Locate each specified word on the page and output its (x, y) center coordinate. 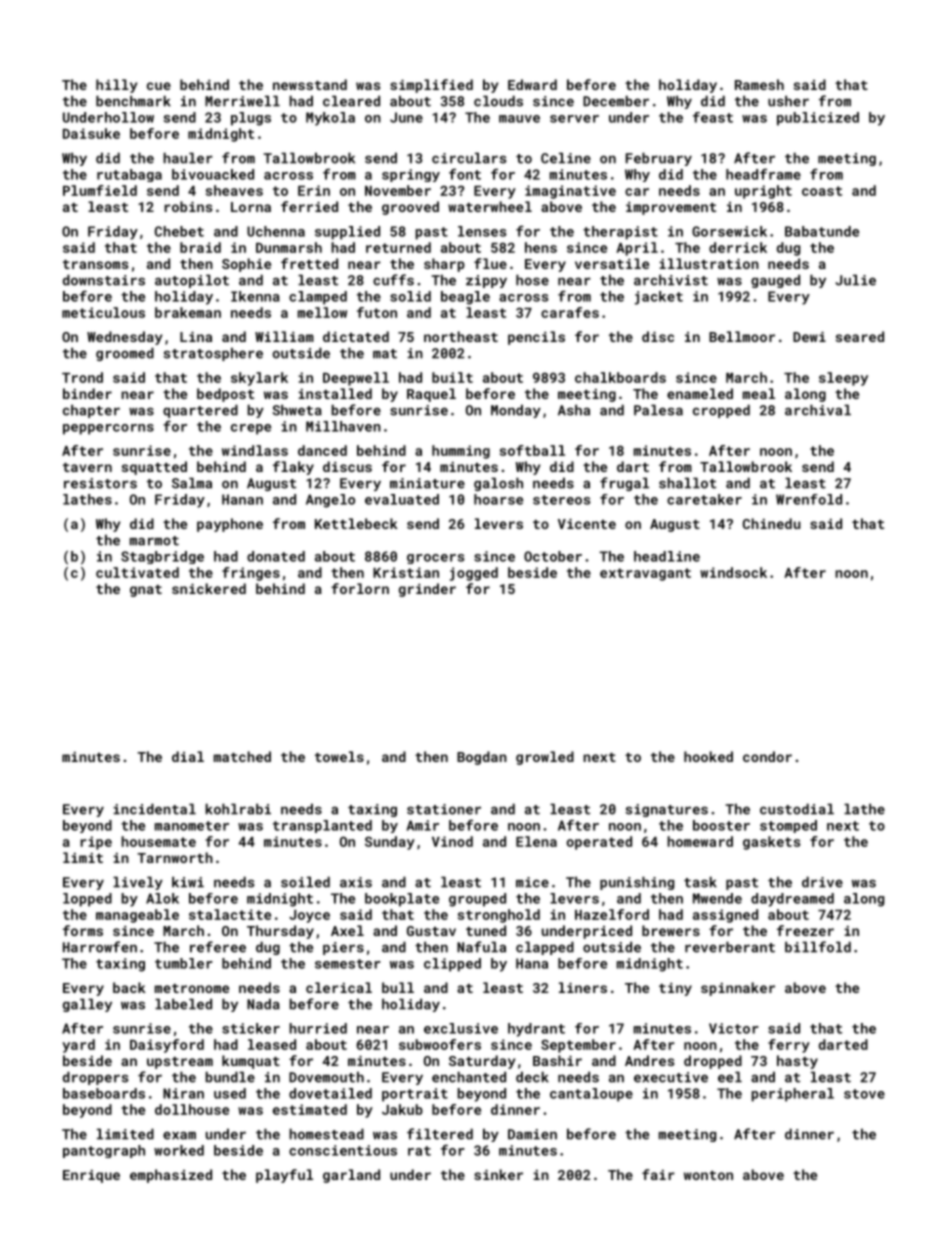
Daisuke (91, 133)
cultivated (137, 572)
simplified (431, 86)
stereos (562, 500)
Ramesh (759, 84)
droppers (95, 1078)
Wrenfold (809, 499)
